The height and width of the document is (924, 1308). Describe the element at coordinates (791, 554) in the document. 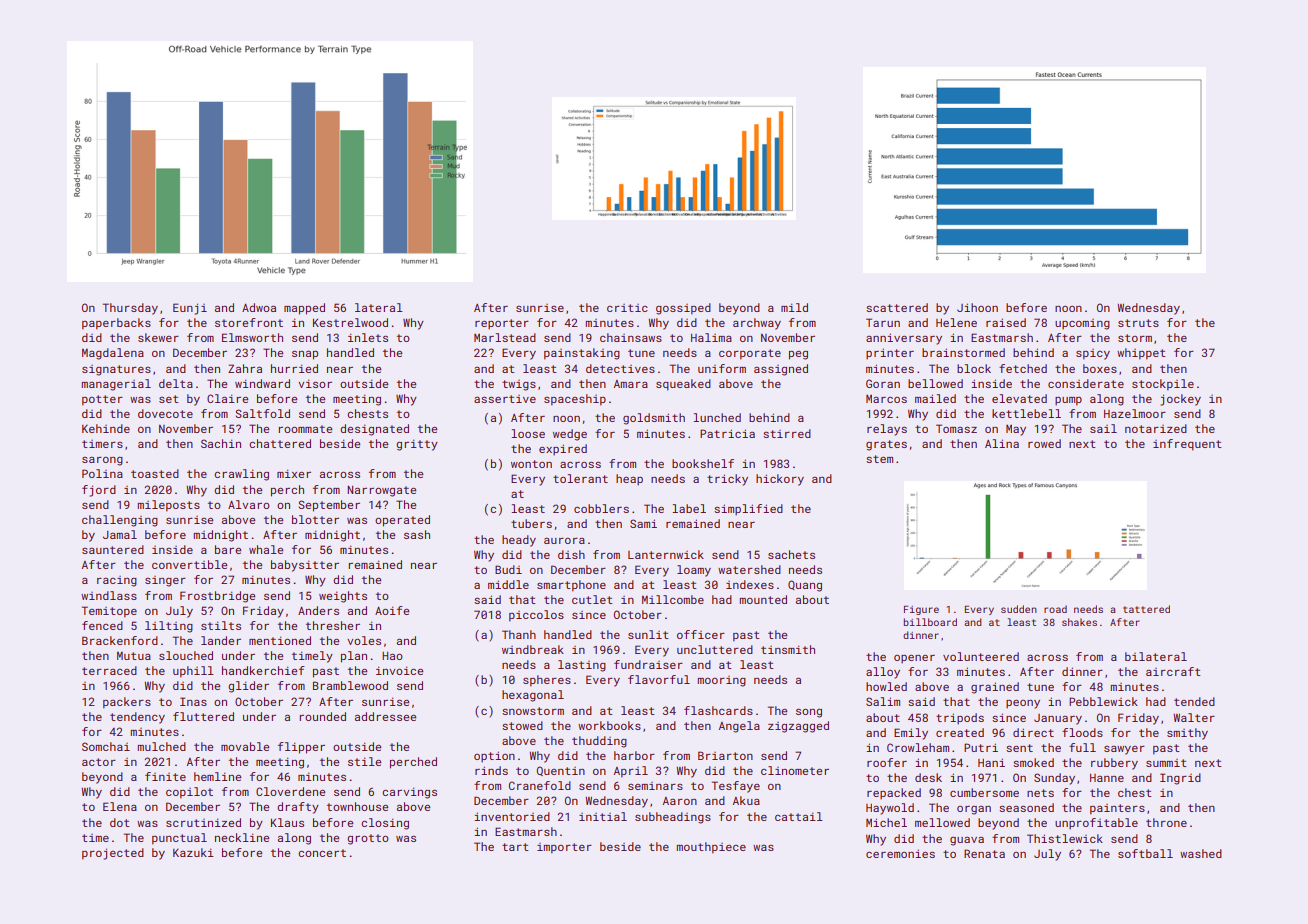

I see `sachets` at that location.
